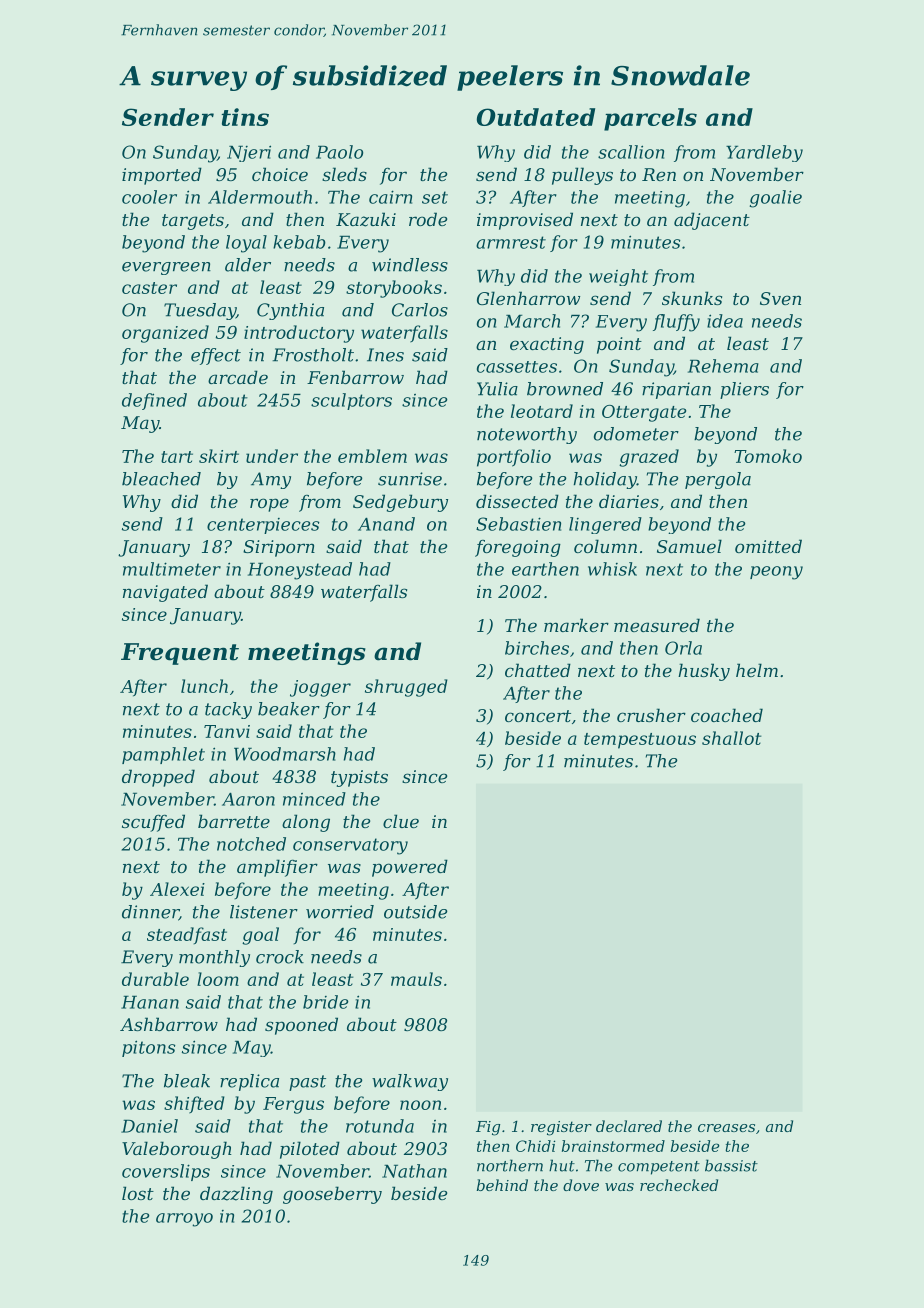 This page has height=1308, width=924. I want to click on arroyo, so click(184, 1220).
